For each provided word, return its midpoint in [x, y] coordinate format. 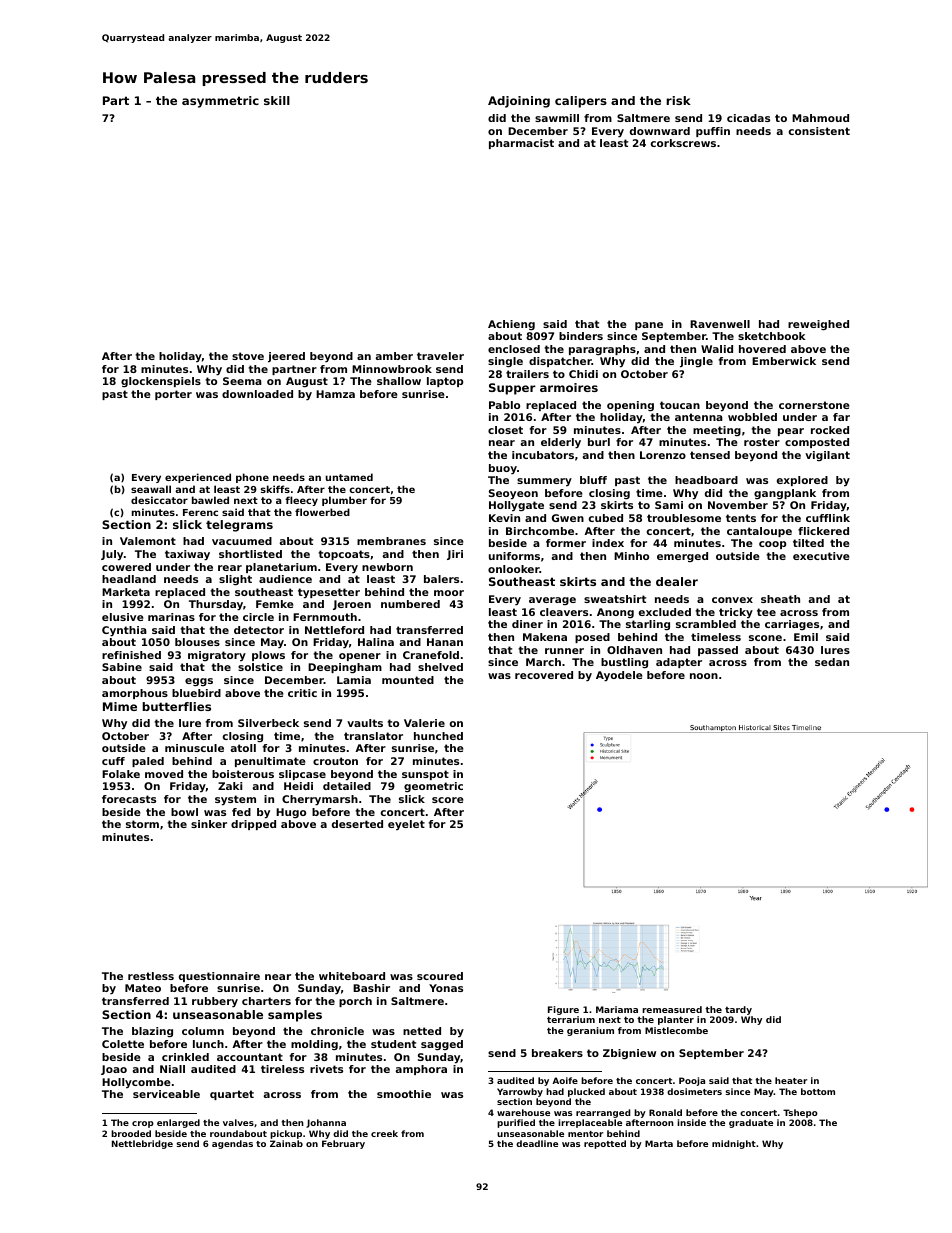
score [448, 800]
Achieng [511, 325]
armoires [569, 387]
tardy [738, 1010]
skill [277, 100]
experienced [198, 478]
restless [151, 976]
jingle [696, 362]
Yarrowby [520, 1092]
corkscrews [683, 143]
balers [441, 579]
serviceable [166, 1094]
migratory [217, 656]
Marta [659, 1143]
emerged [682, 557]
